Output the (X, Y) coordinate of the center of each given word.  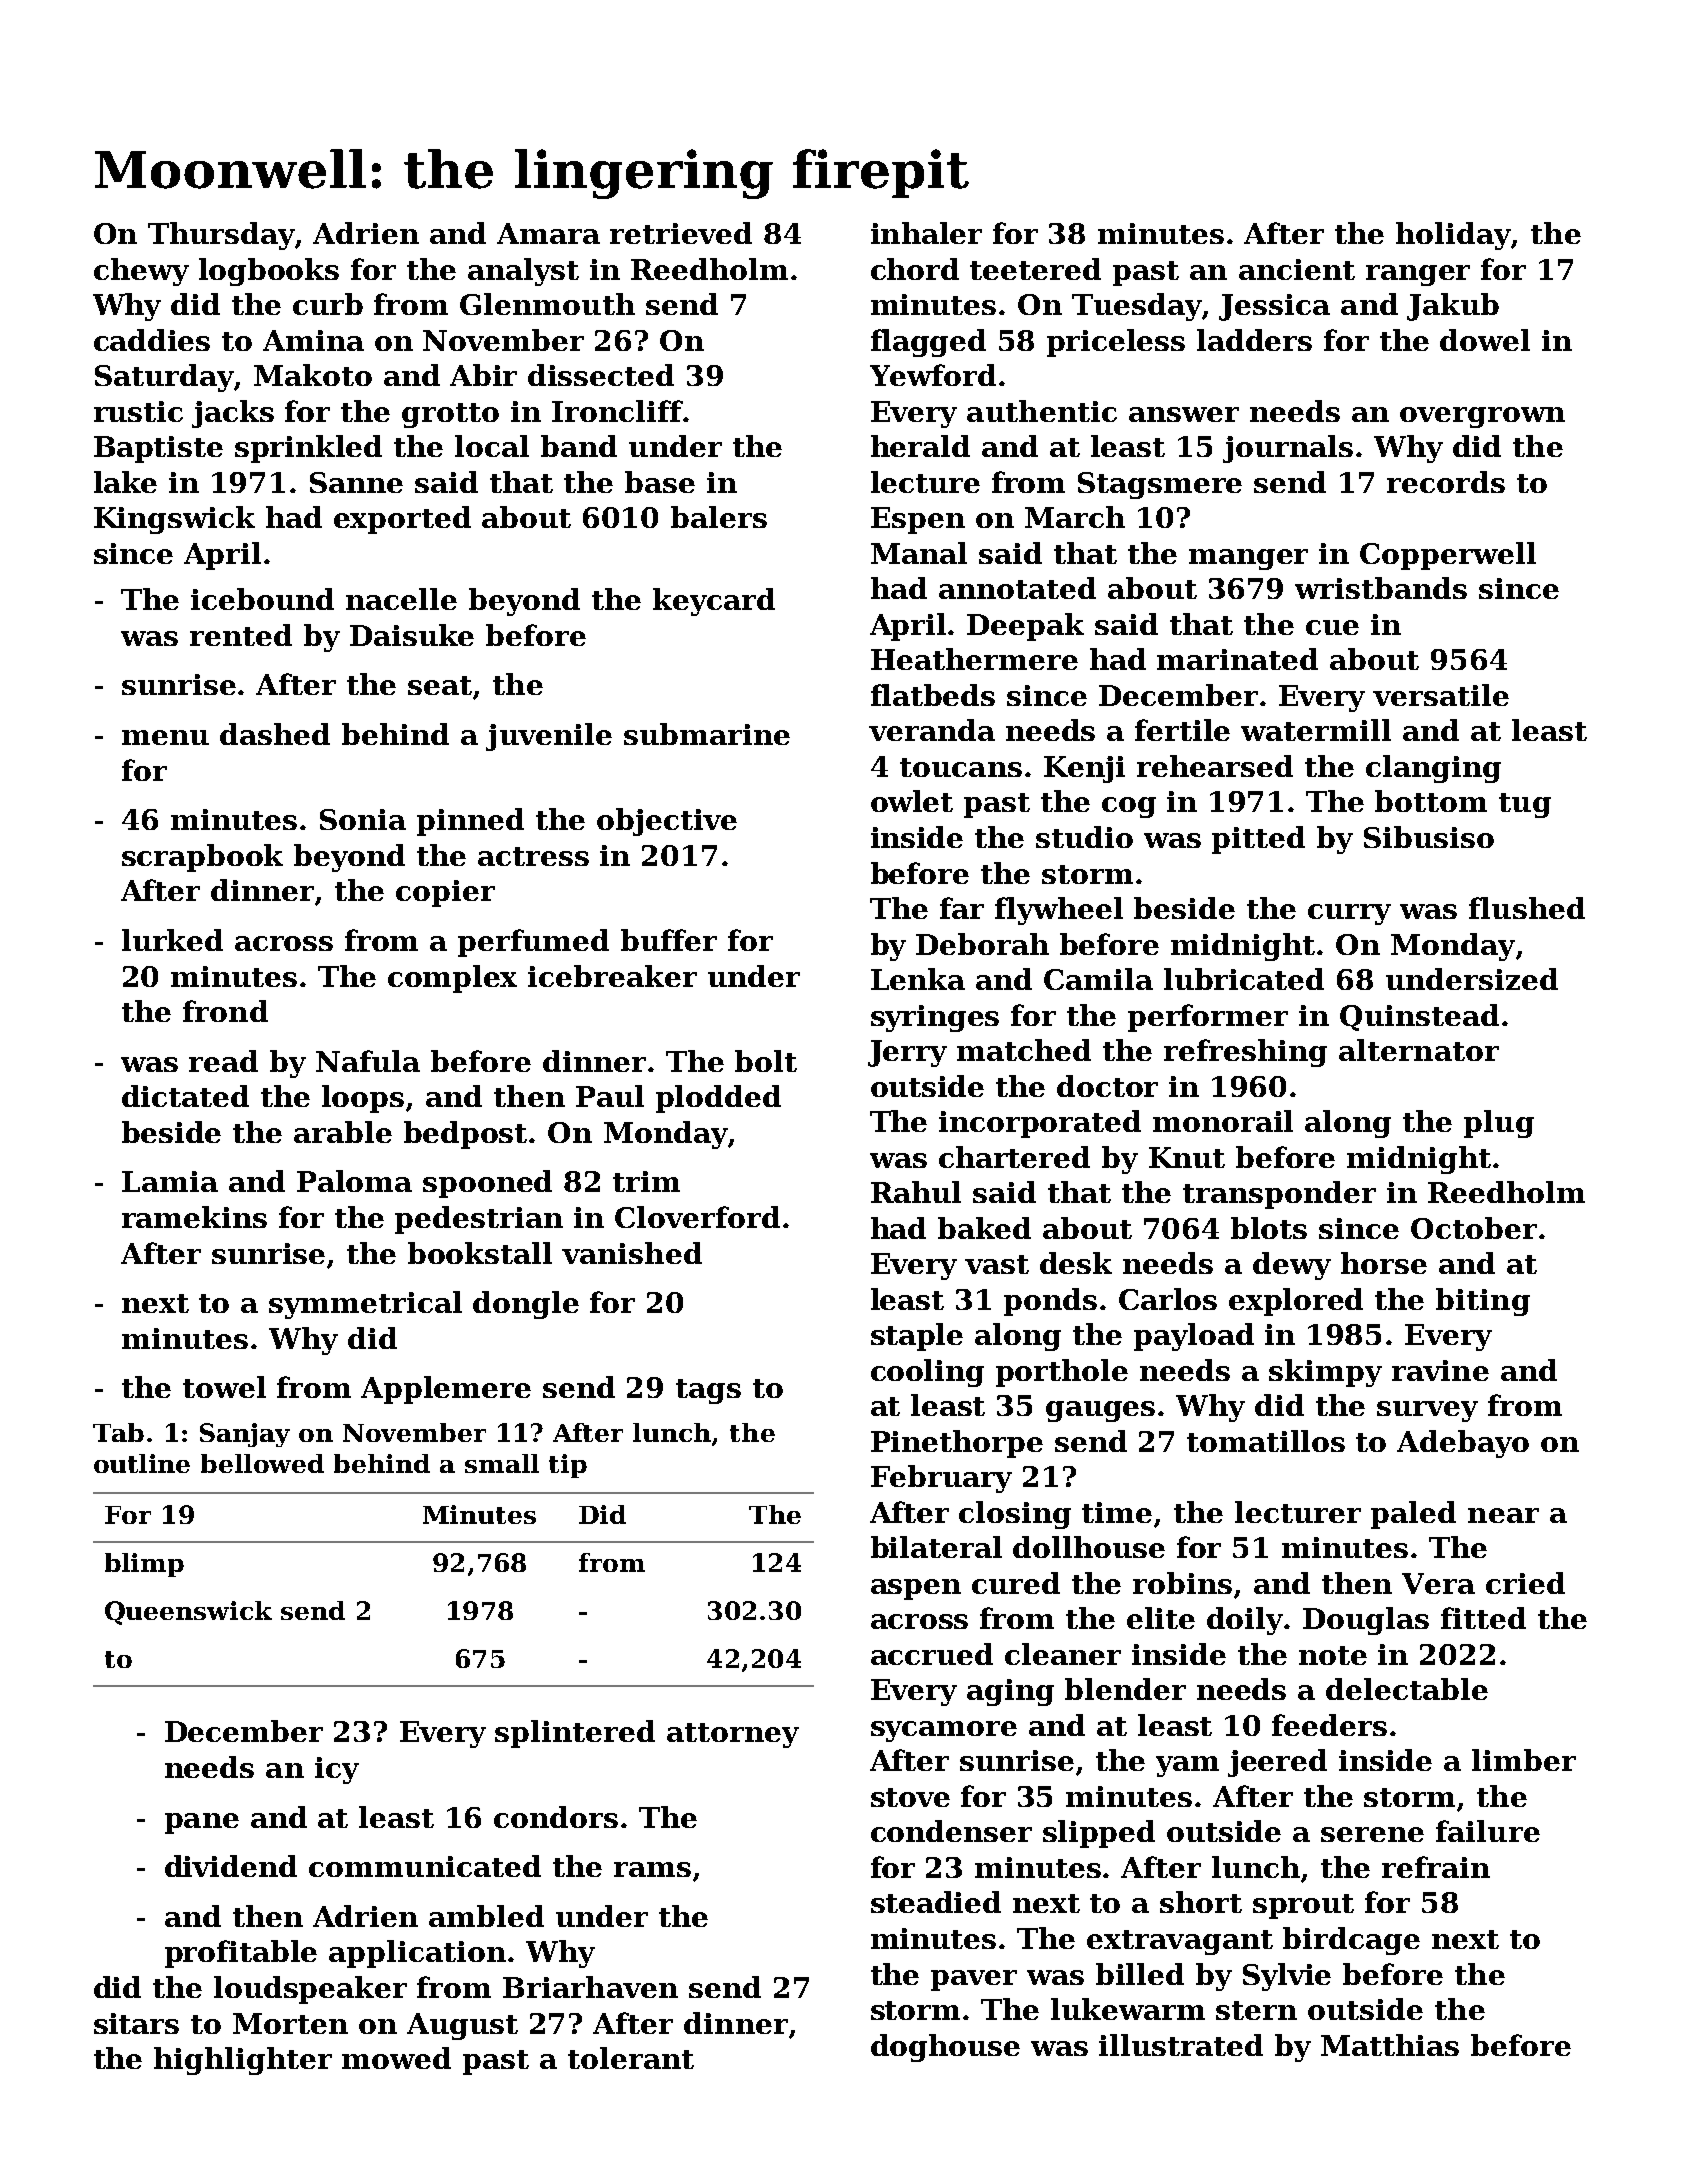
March (1075, 517)
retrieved (681, 233)
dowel (1485, 340)
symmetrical (365, 1305)
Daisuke (412, 635)
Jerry (907, 1053)
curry (1349, 914)
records (1446, 482)
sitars (136, 2023)
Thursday (221, 236)
